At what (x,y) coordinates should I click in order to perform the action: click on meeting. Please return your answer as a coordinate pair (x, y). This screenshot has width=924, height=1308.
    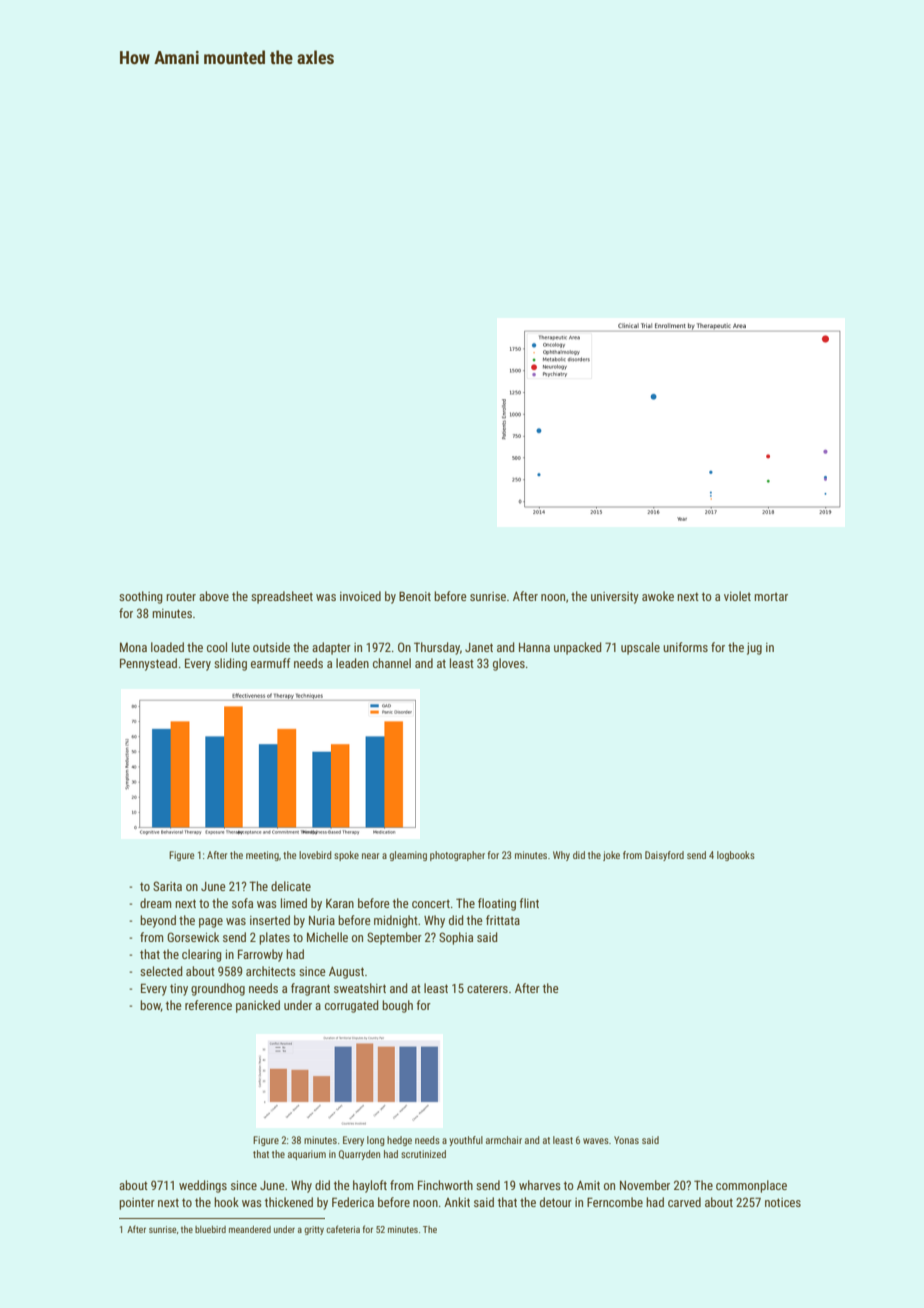
    Looking at the image, I should click on (262, 856).
